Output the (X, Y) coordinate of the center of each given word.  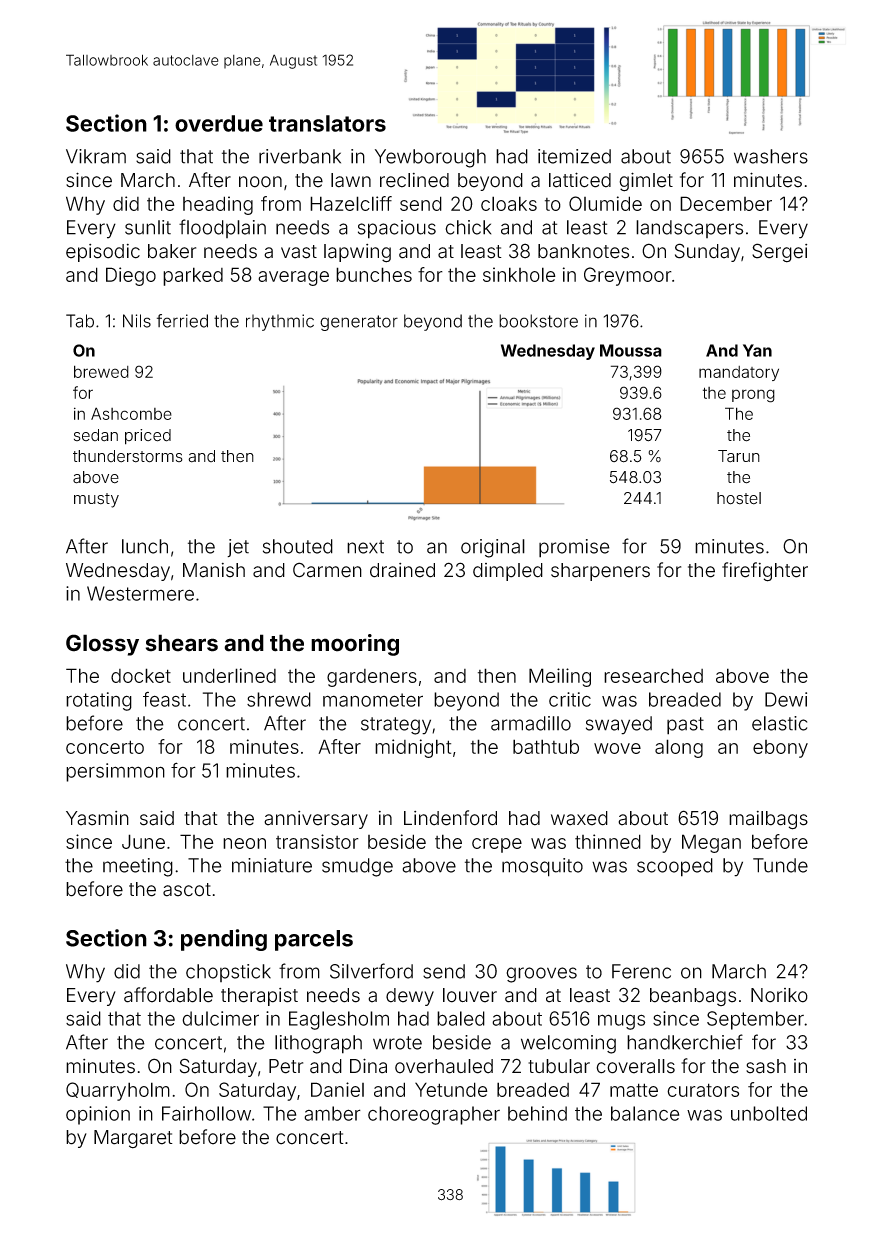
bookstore (538, 321)
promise (574, 548)
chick (468, 227)
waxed (579, 818)
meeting (138, 867)
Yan (757, 350)
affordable (168, 995)
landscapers (689, 229)
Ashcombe (131, 413)
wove (617, 748)
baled (461, 1018)
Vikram (96, 156)
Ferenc (641, 971)
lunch (145, 546)
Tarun (739, 456)
